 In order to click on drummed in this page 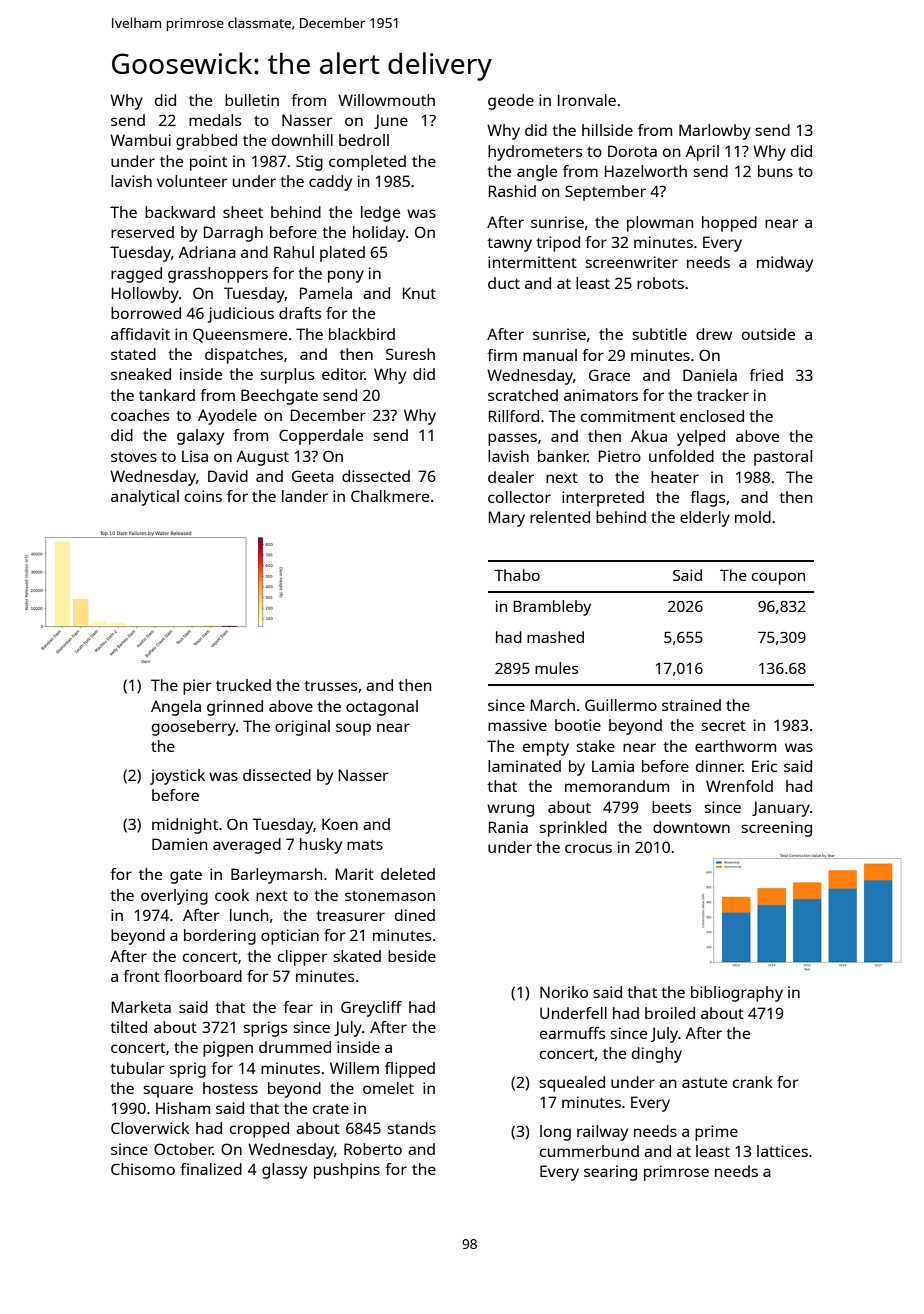, I will do `click(295, 1047)`.
